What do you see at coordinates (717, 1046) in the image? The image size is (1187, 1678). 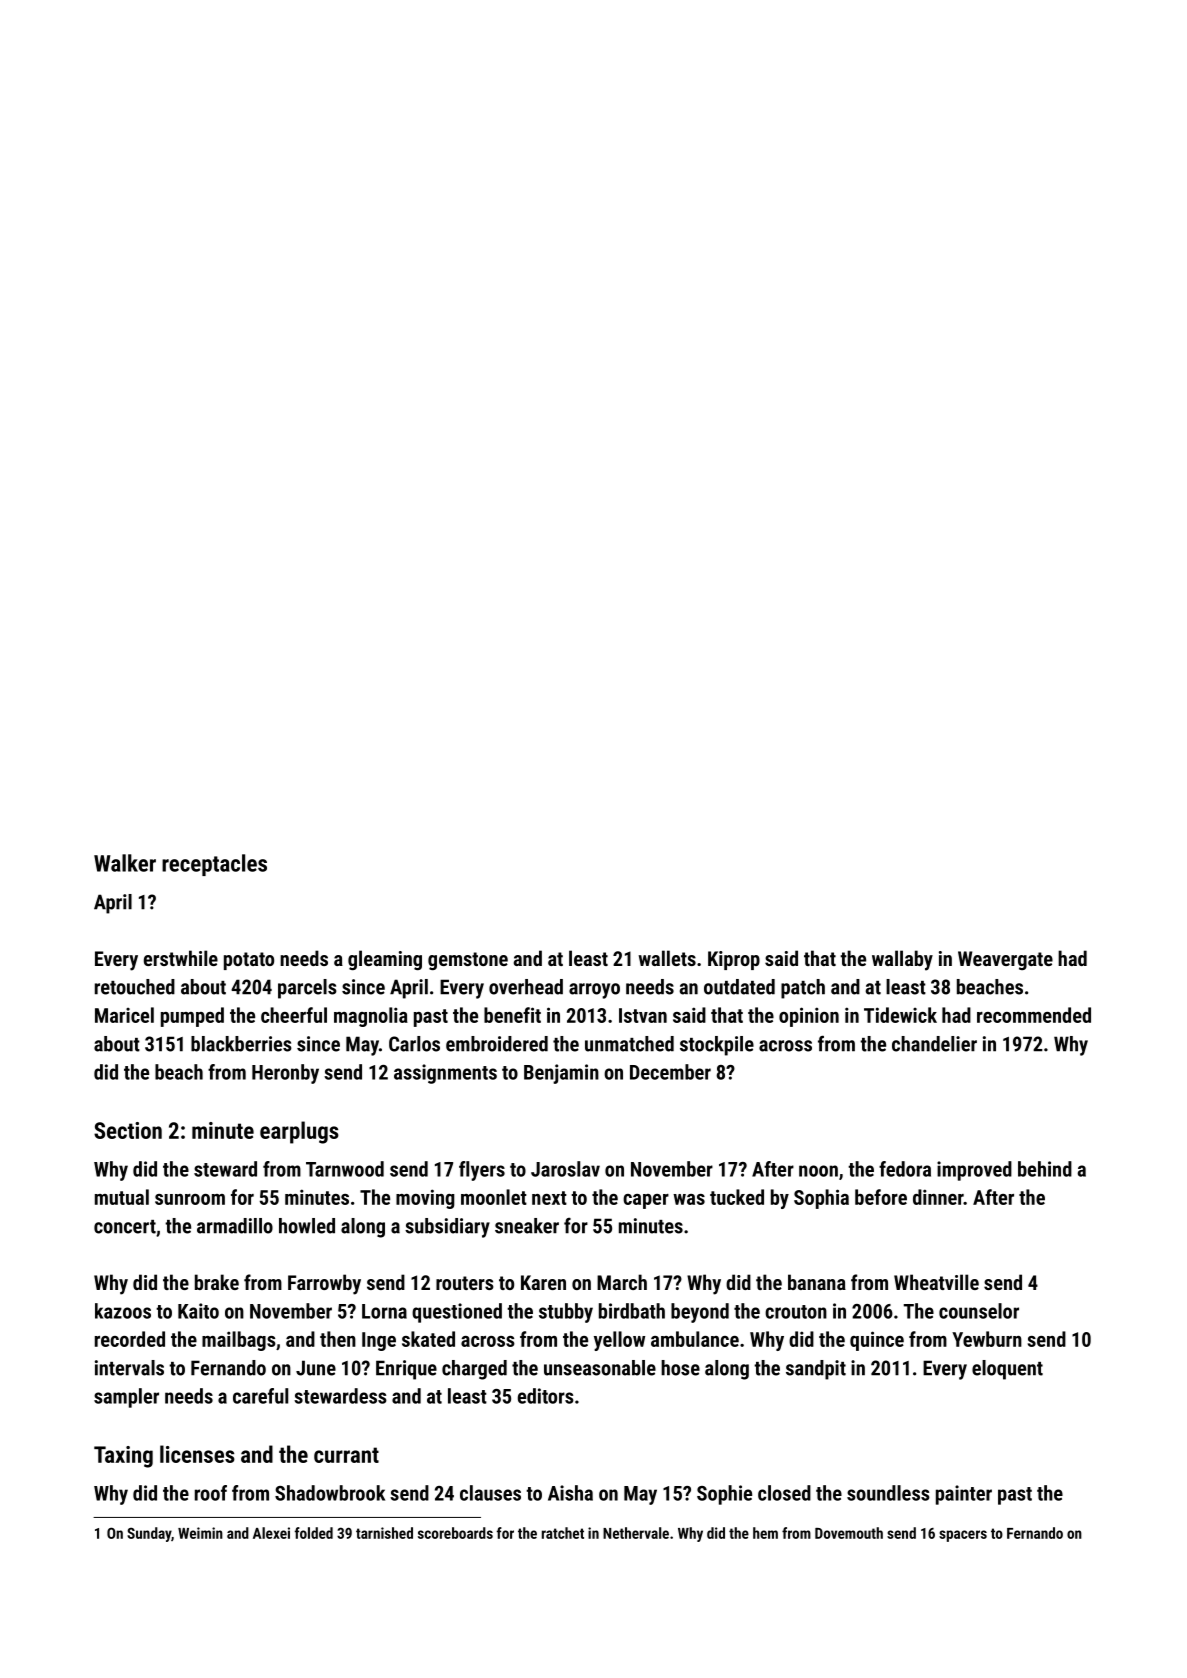 I see `stockpile` at bounding box center [717, 1046].
